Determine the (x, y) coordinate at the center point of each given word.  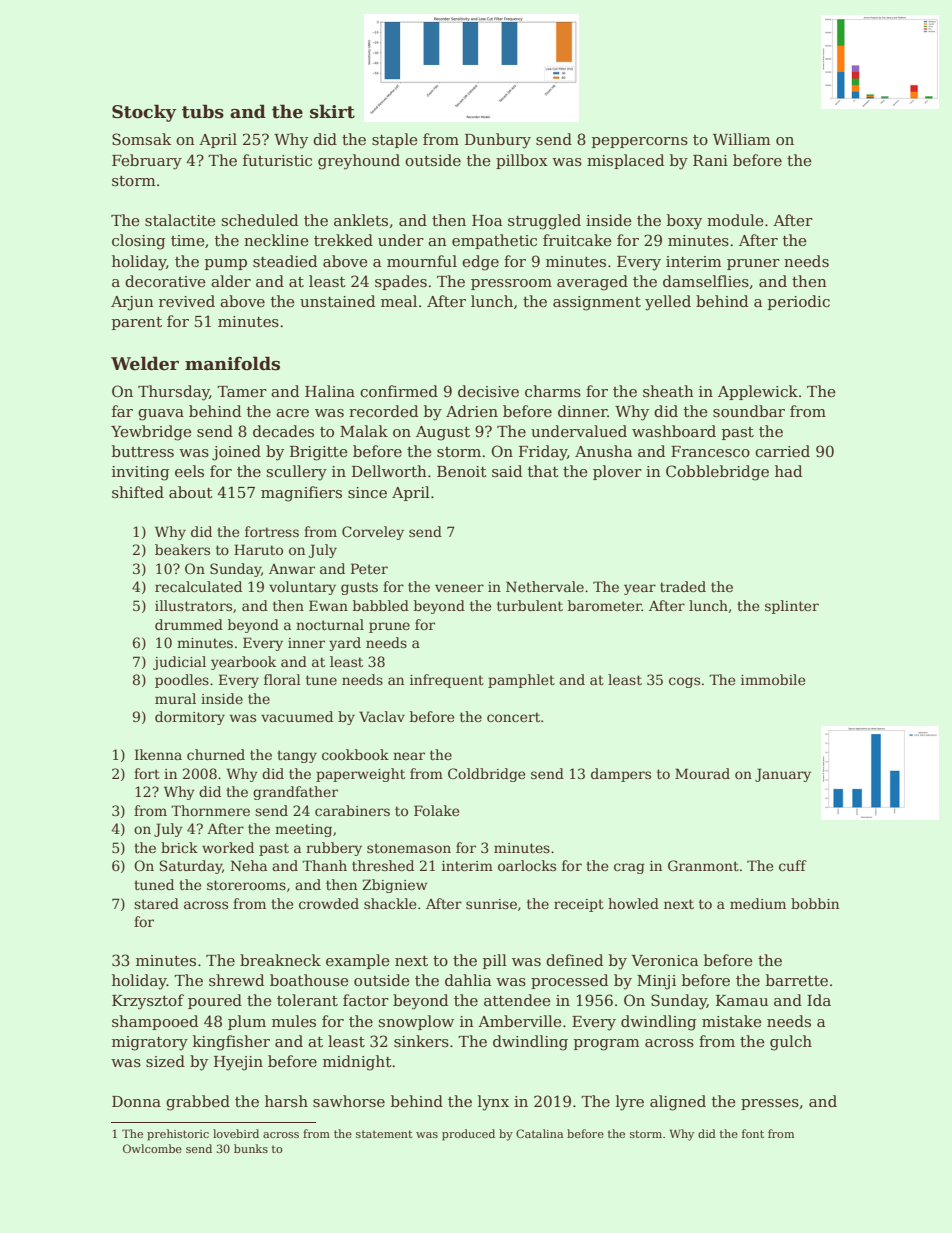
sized (165, 1061)
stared (156, 903)
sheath (668, 391)
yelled (668, 303)
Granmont (703, 865)
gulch (791, 1043)
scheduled (260, 220)
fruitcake (577, 240)
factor (366, 1000)
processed (569, 981)
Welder (145, 363)
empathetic (494, 241)
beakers (182, 549)
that (543, 471)
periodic (799, 302)
